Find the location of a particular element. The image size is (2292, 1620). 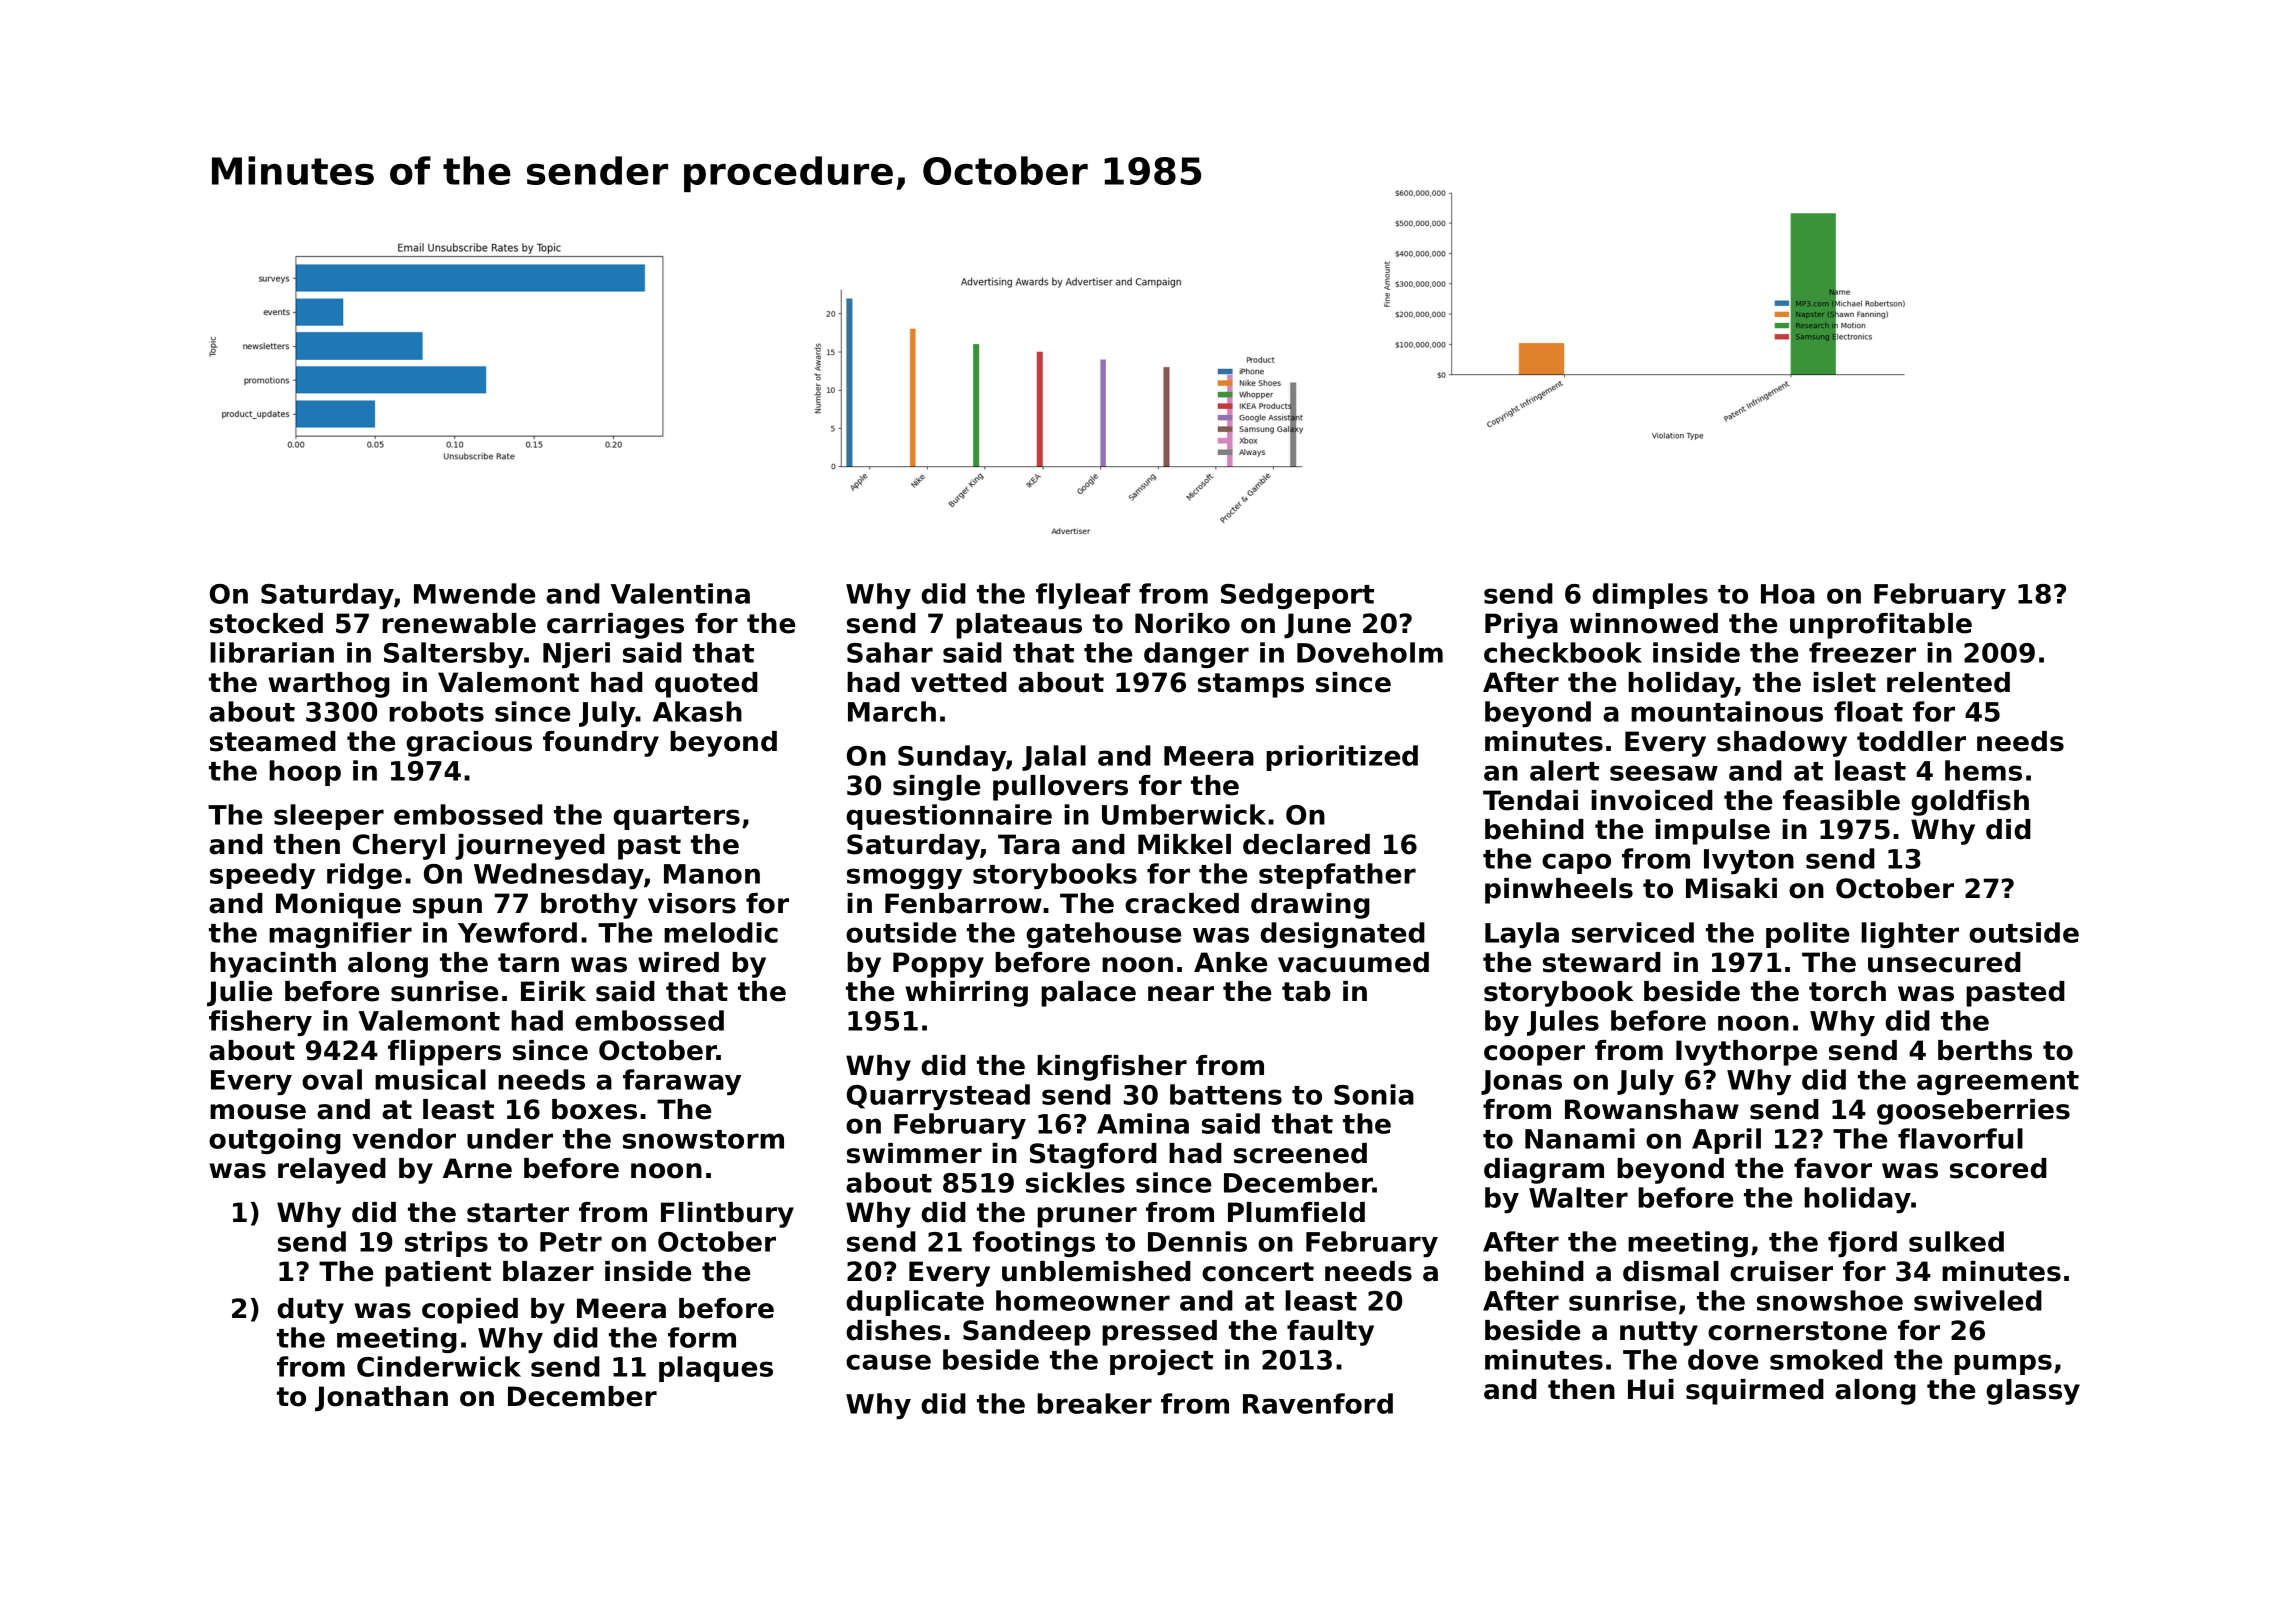

Sedgeport is located at coordinates (1297, 596).
